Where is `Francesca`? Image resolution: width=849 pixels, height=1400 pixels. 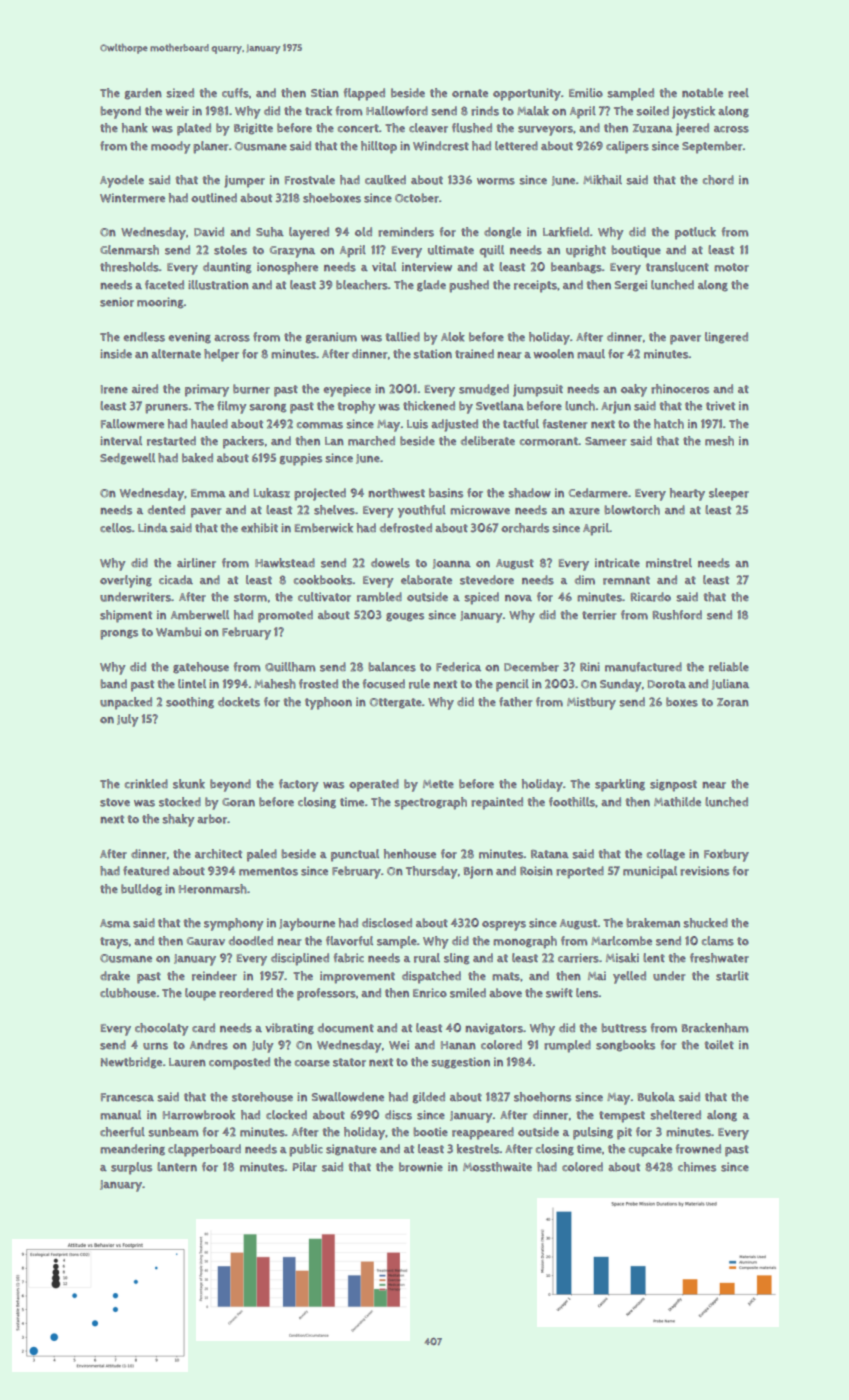 Francesca is located at coordinates (127, 1097).
